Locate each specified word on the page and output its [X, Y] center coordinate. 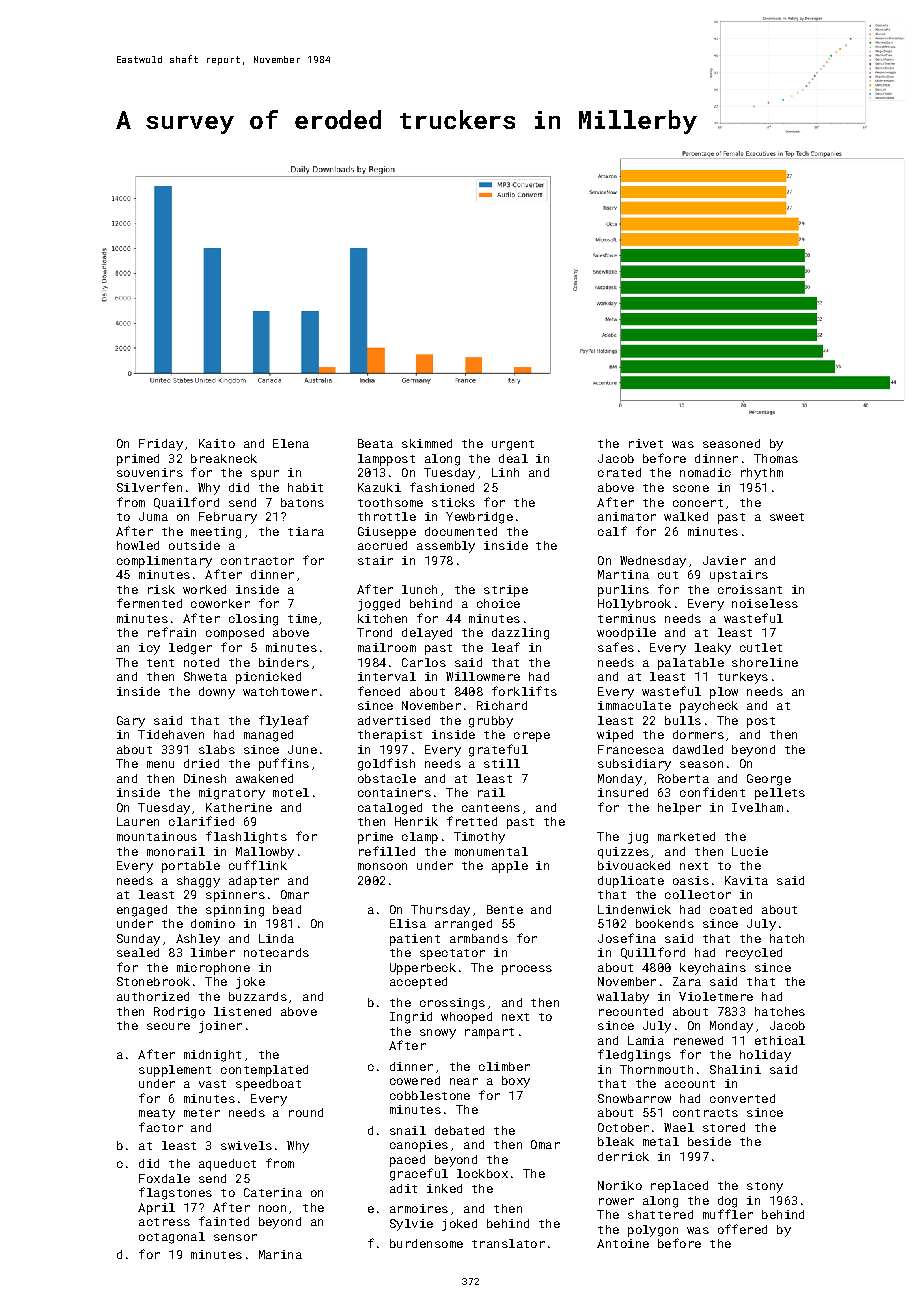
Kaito [217, 443]
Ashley [198, 940]
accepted [418, 983]
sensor [235, 1237]
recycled [754, 954]
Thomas [776, 458]
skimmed [427, 443]
